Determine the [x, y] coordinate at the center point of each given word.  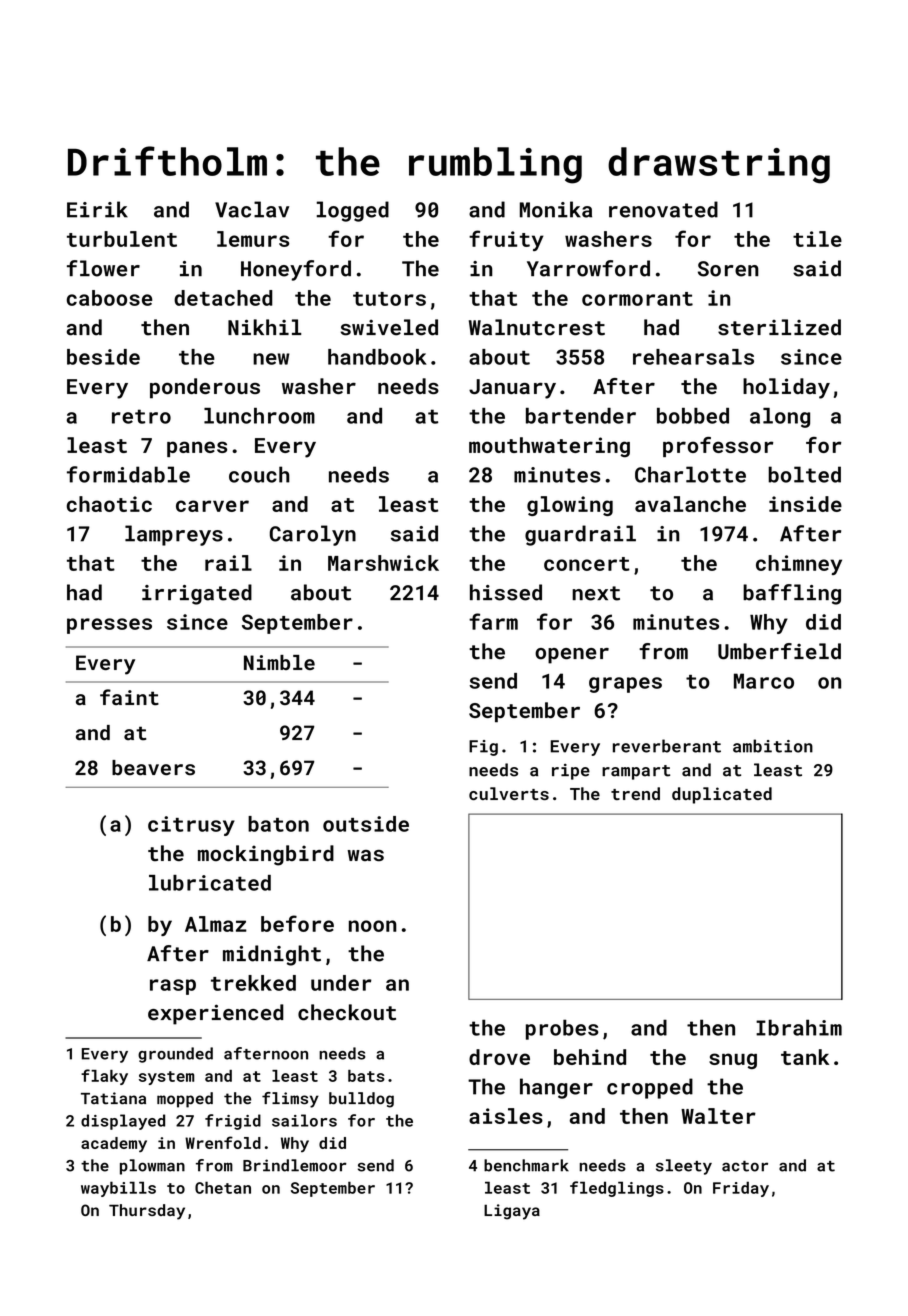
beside [103, 357]
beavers [153, 768]
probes [562, 1029]
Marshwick [383, 563]
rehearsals [693, 357]
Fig [483, 748]
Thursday [147, 1212]
